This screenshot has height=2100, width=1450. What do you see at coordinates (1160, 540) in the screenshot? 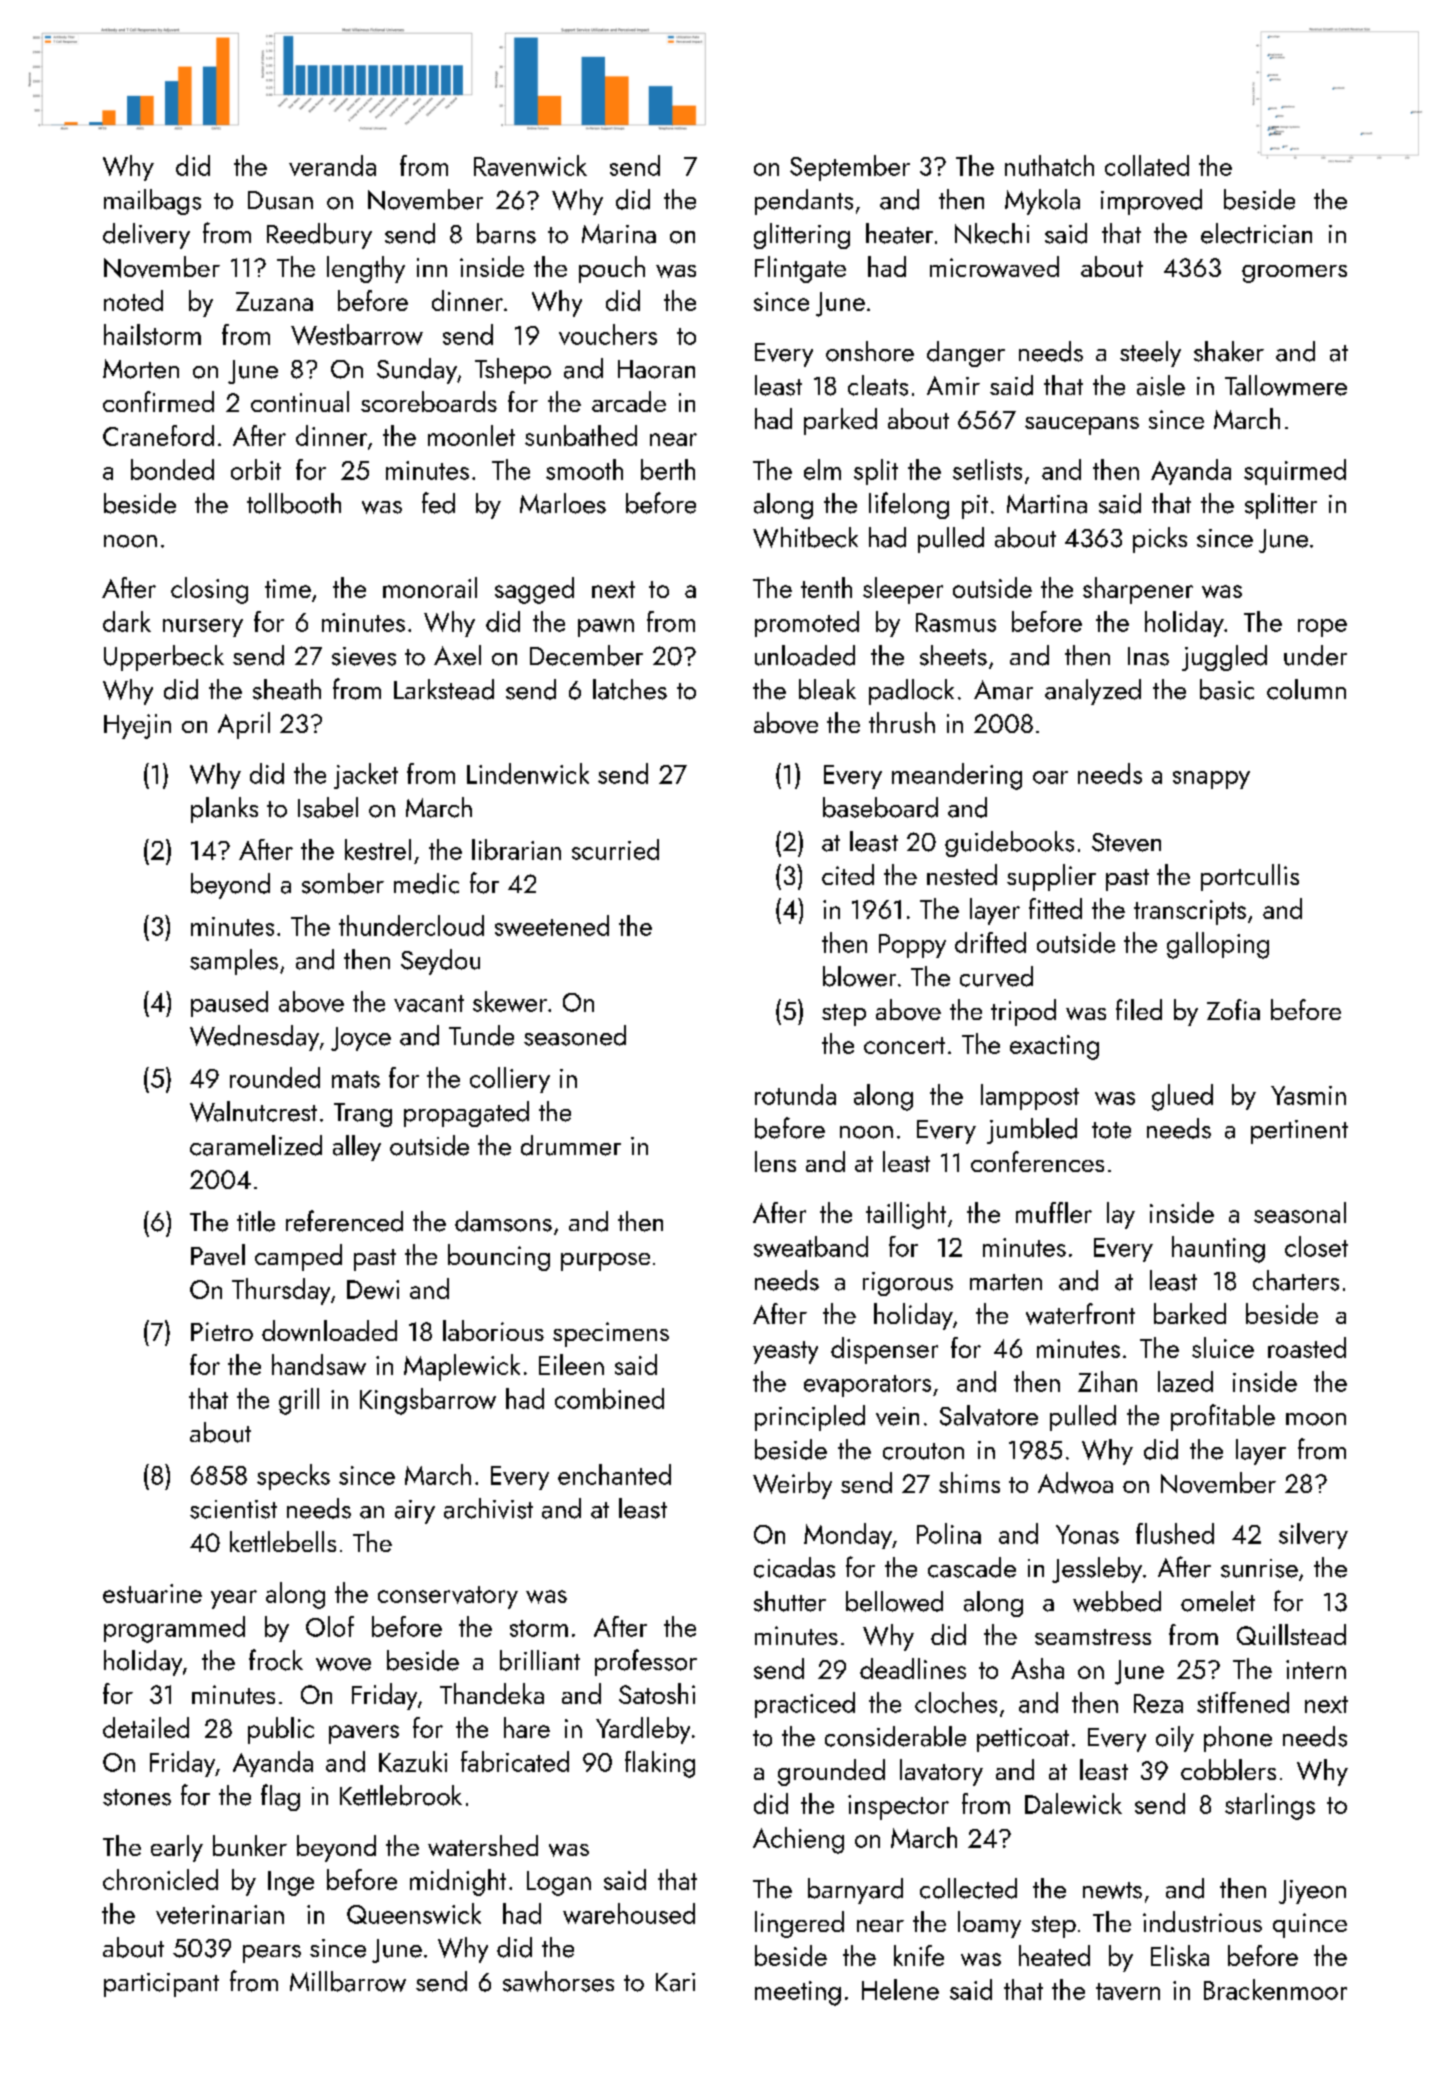
I see `picks` at bounding box center [1160, 540].
